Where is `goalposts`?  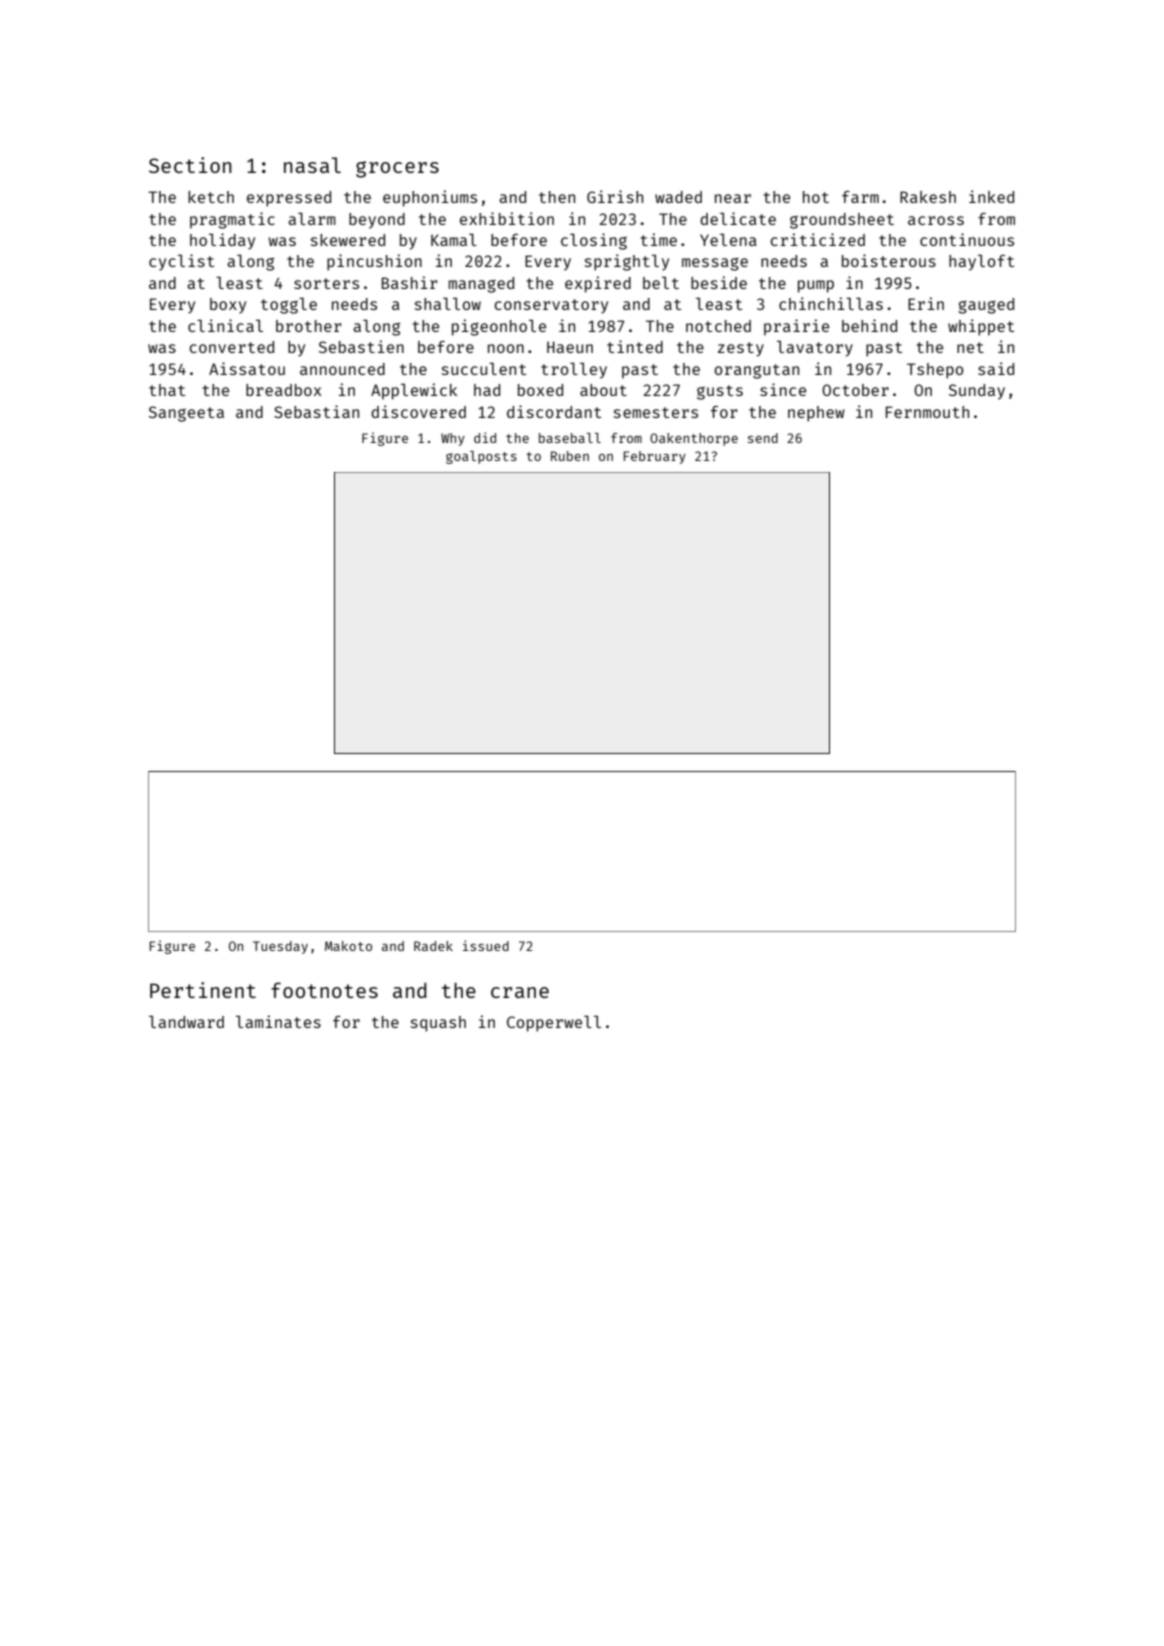 goalposts is located at coordinates (481, 457).
